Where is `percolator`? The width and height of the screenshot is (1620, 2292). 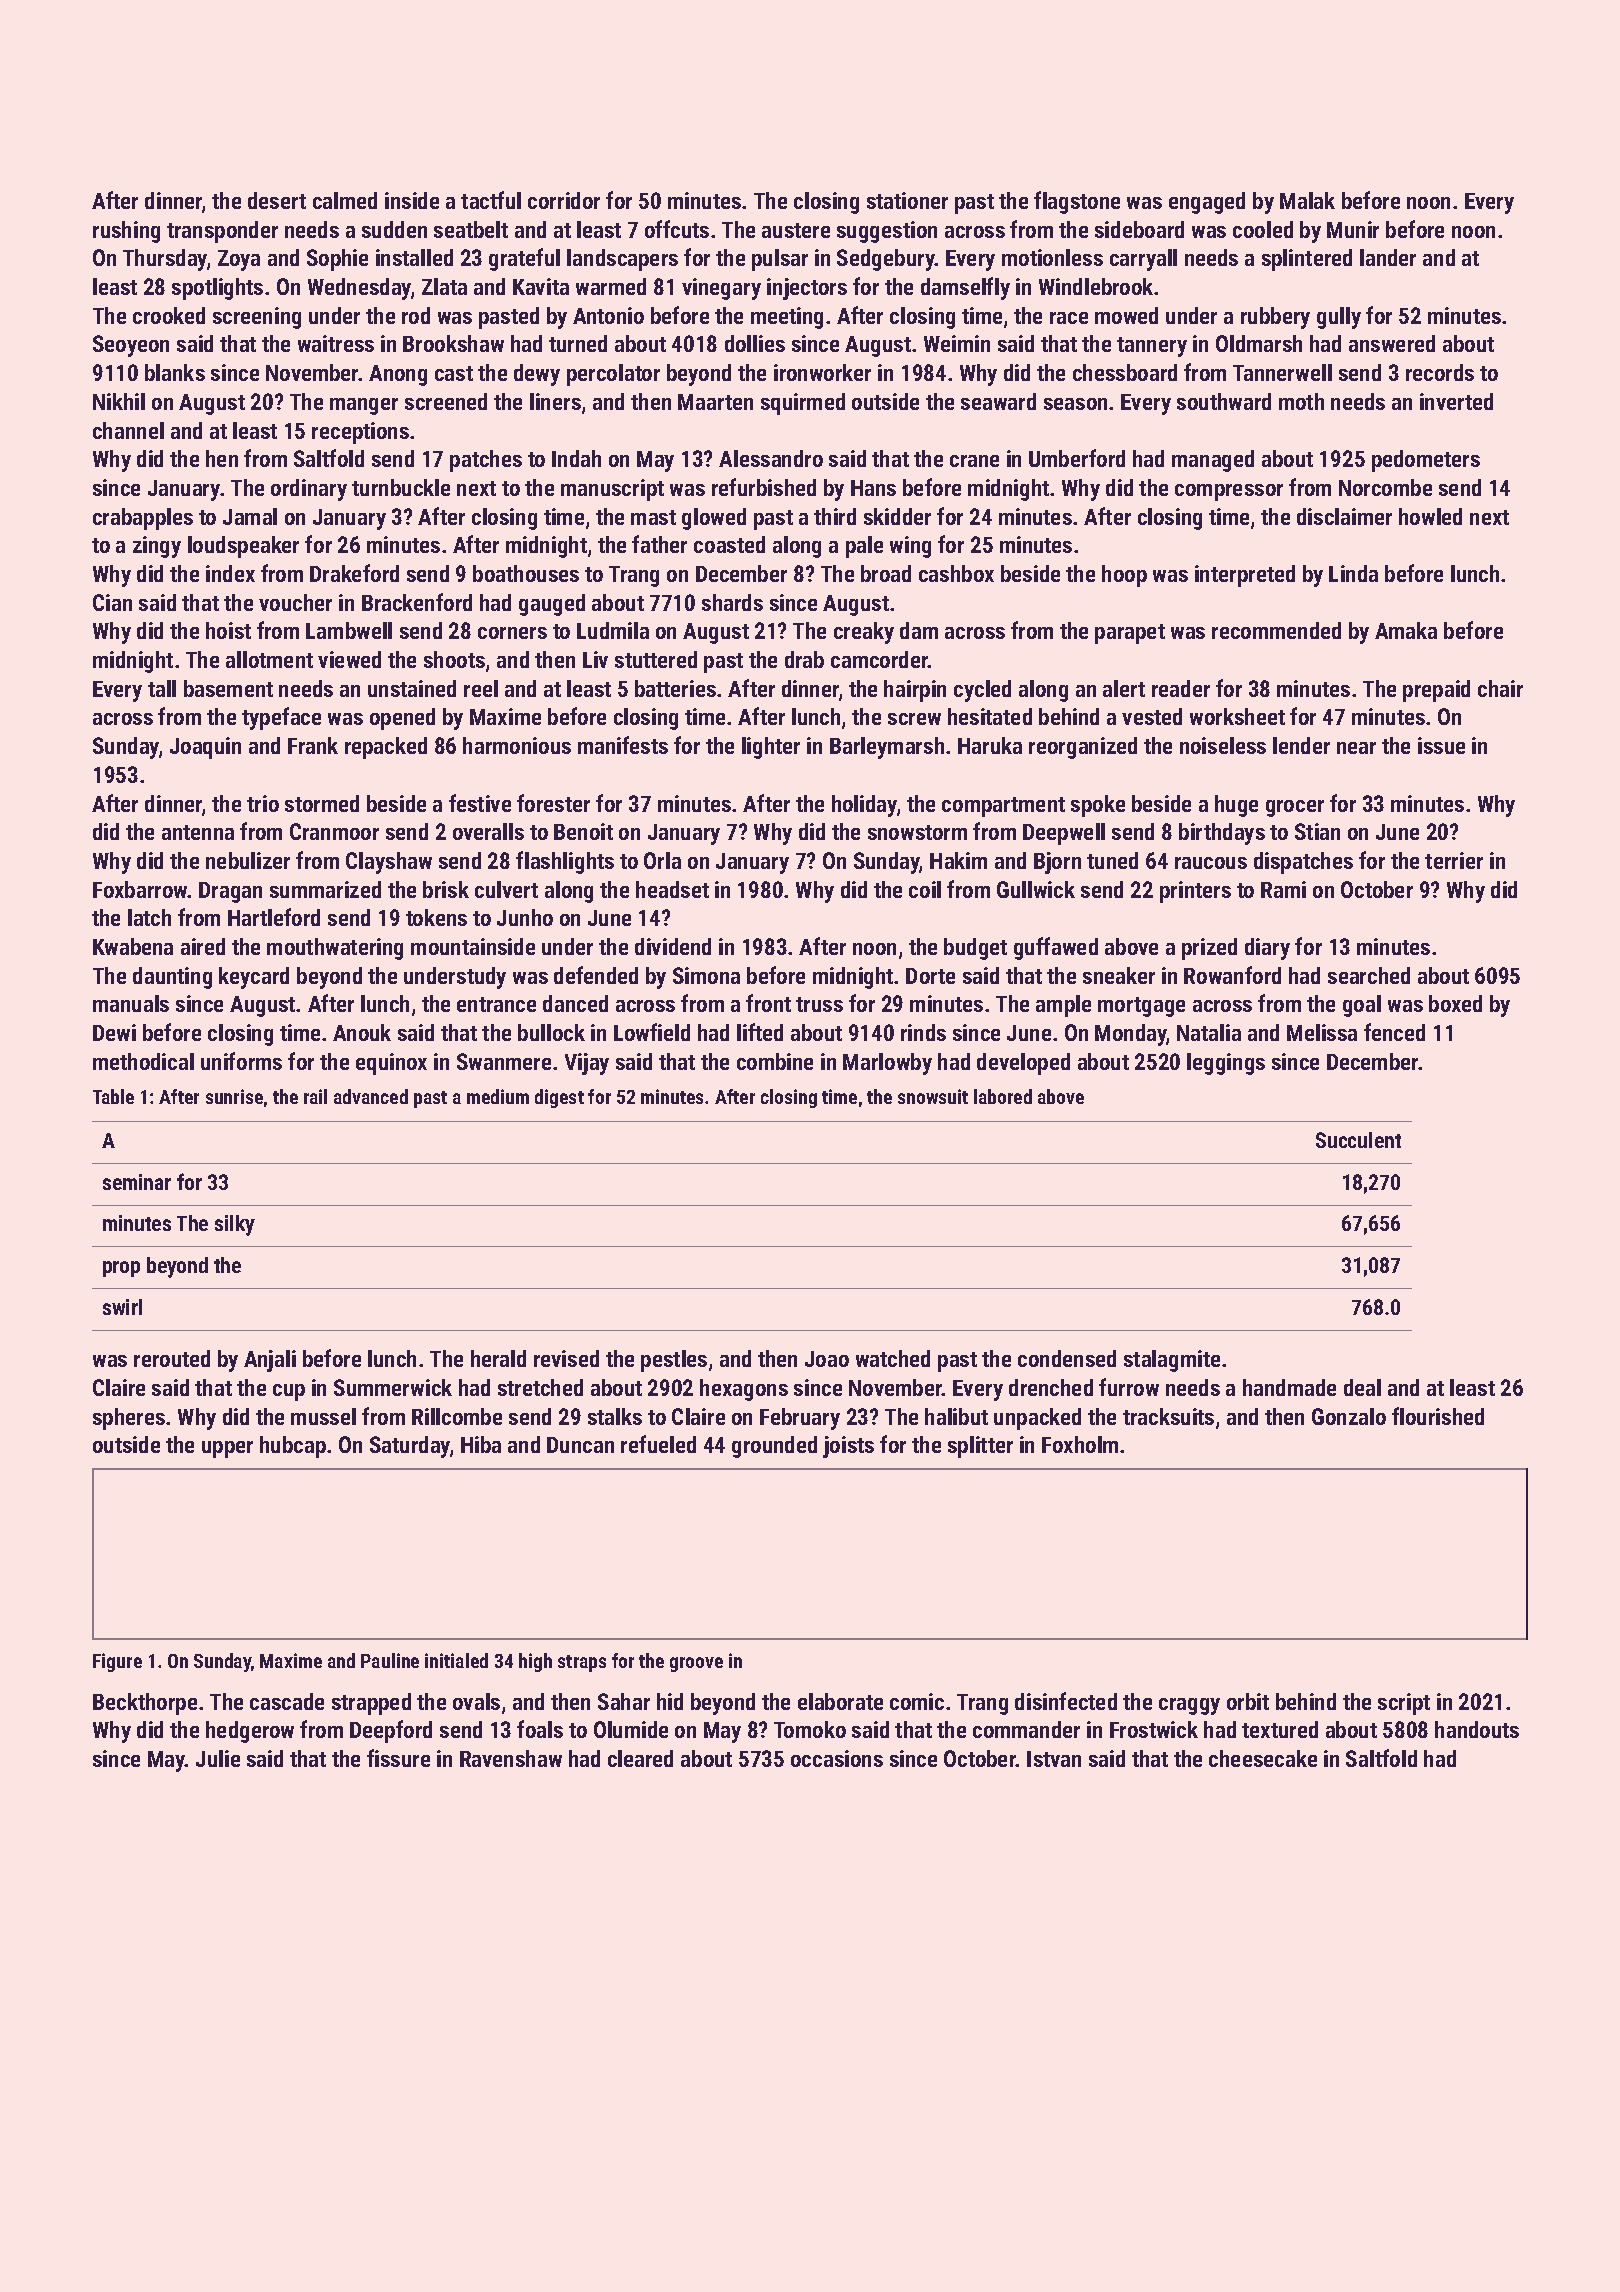 percolator is located at coordinates (613, 375).
